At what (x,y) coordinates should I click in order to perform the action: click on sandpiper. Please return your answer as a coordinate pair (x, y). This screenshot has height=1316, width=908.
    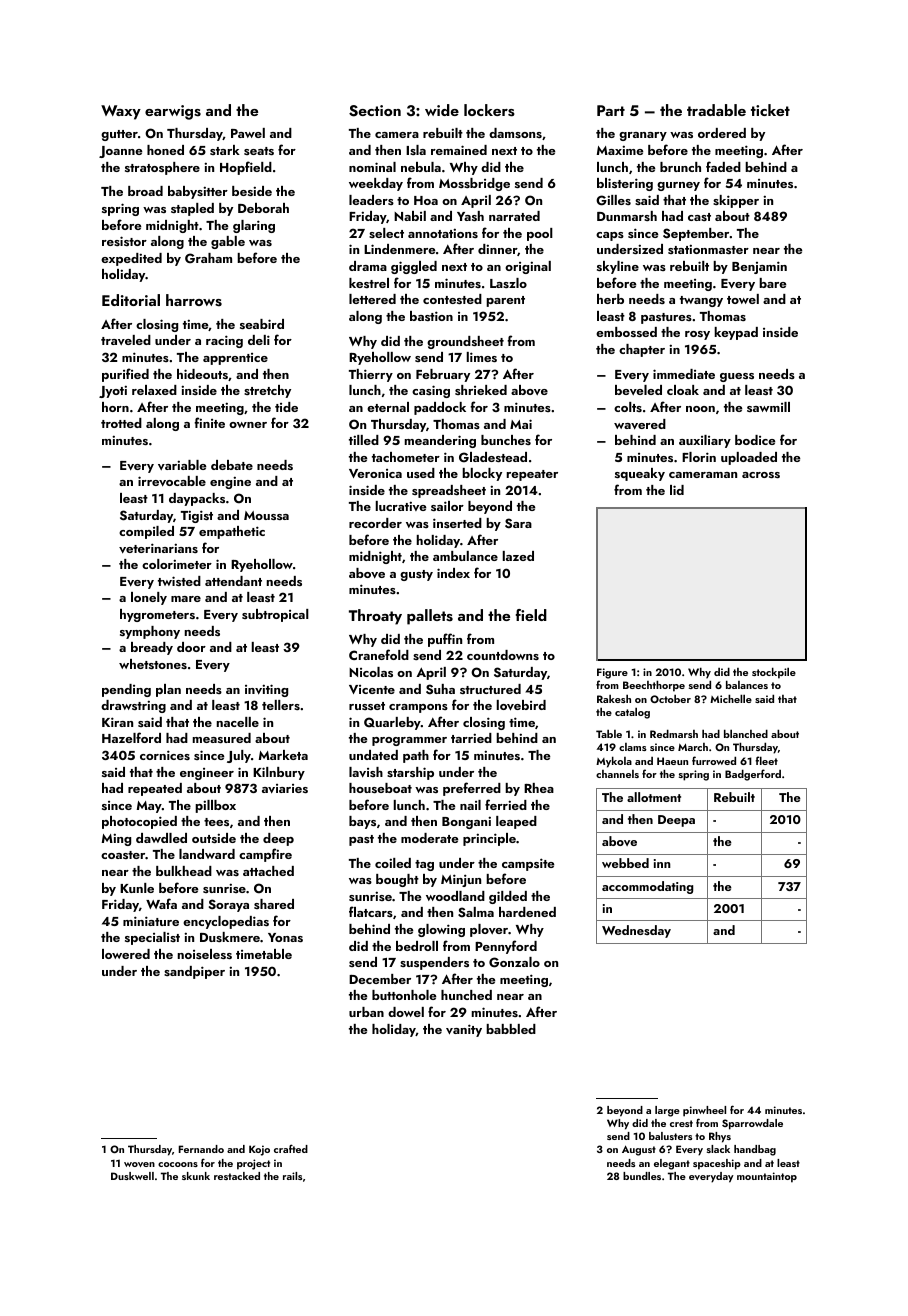
    Looking at the image, I should click on (194, 972).
